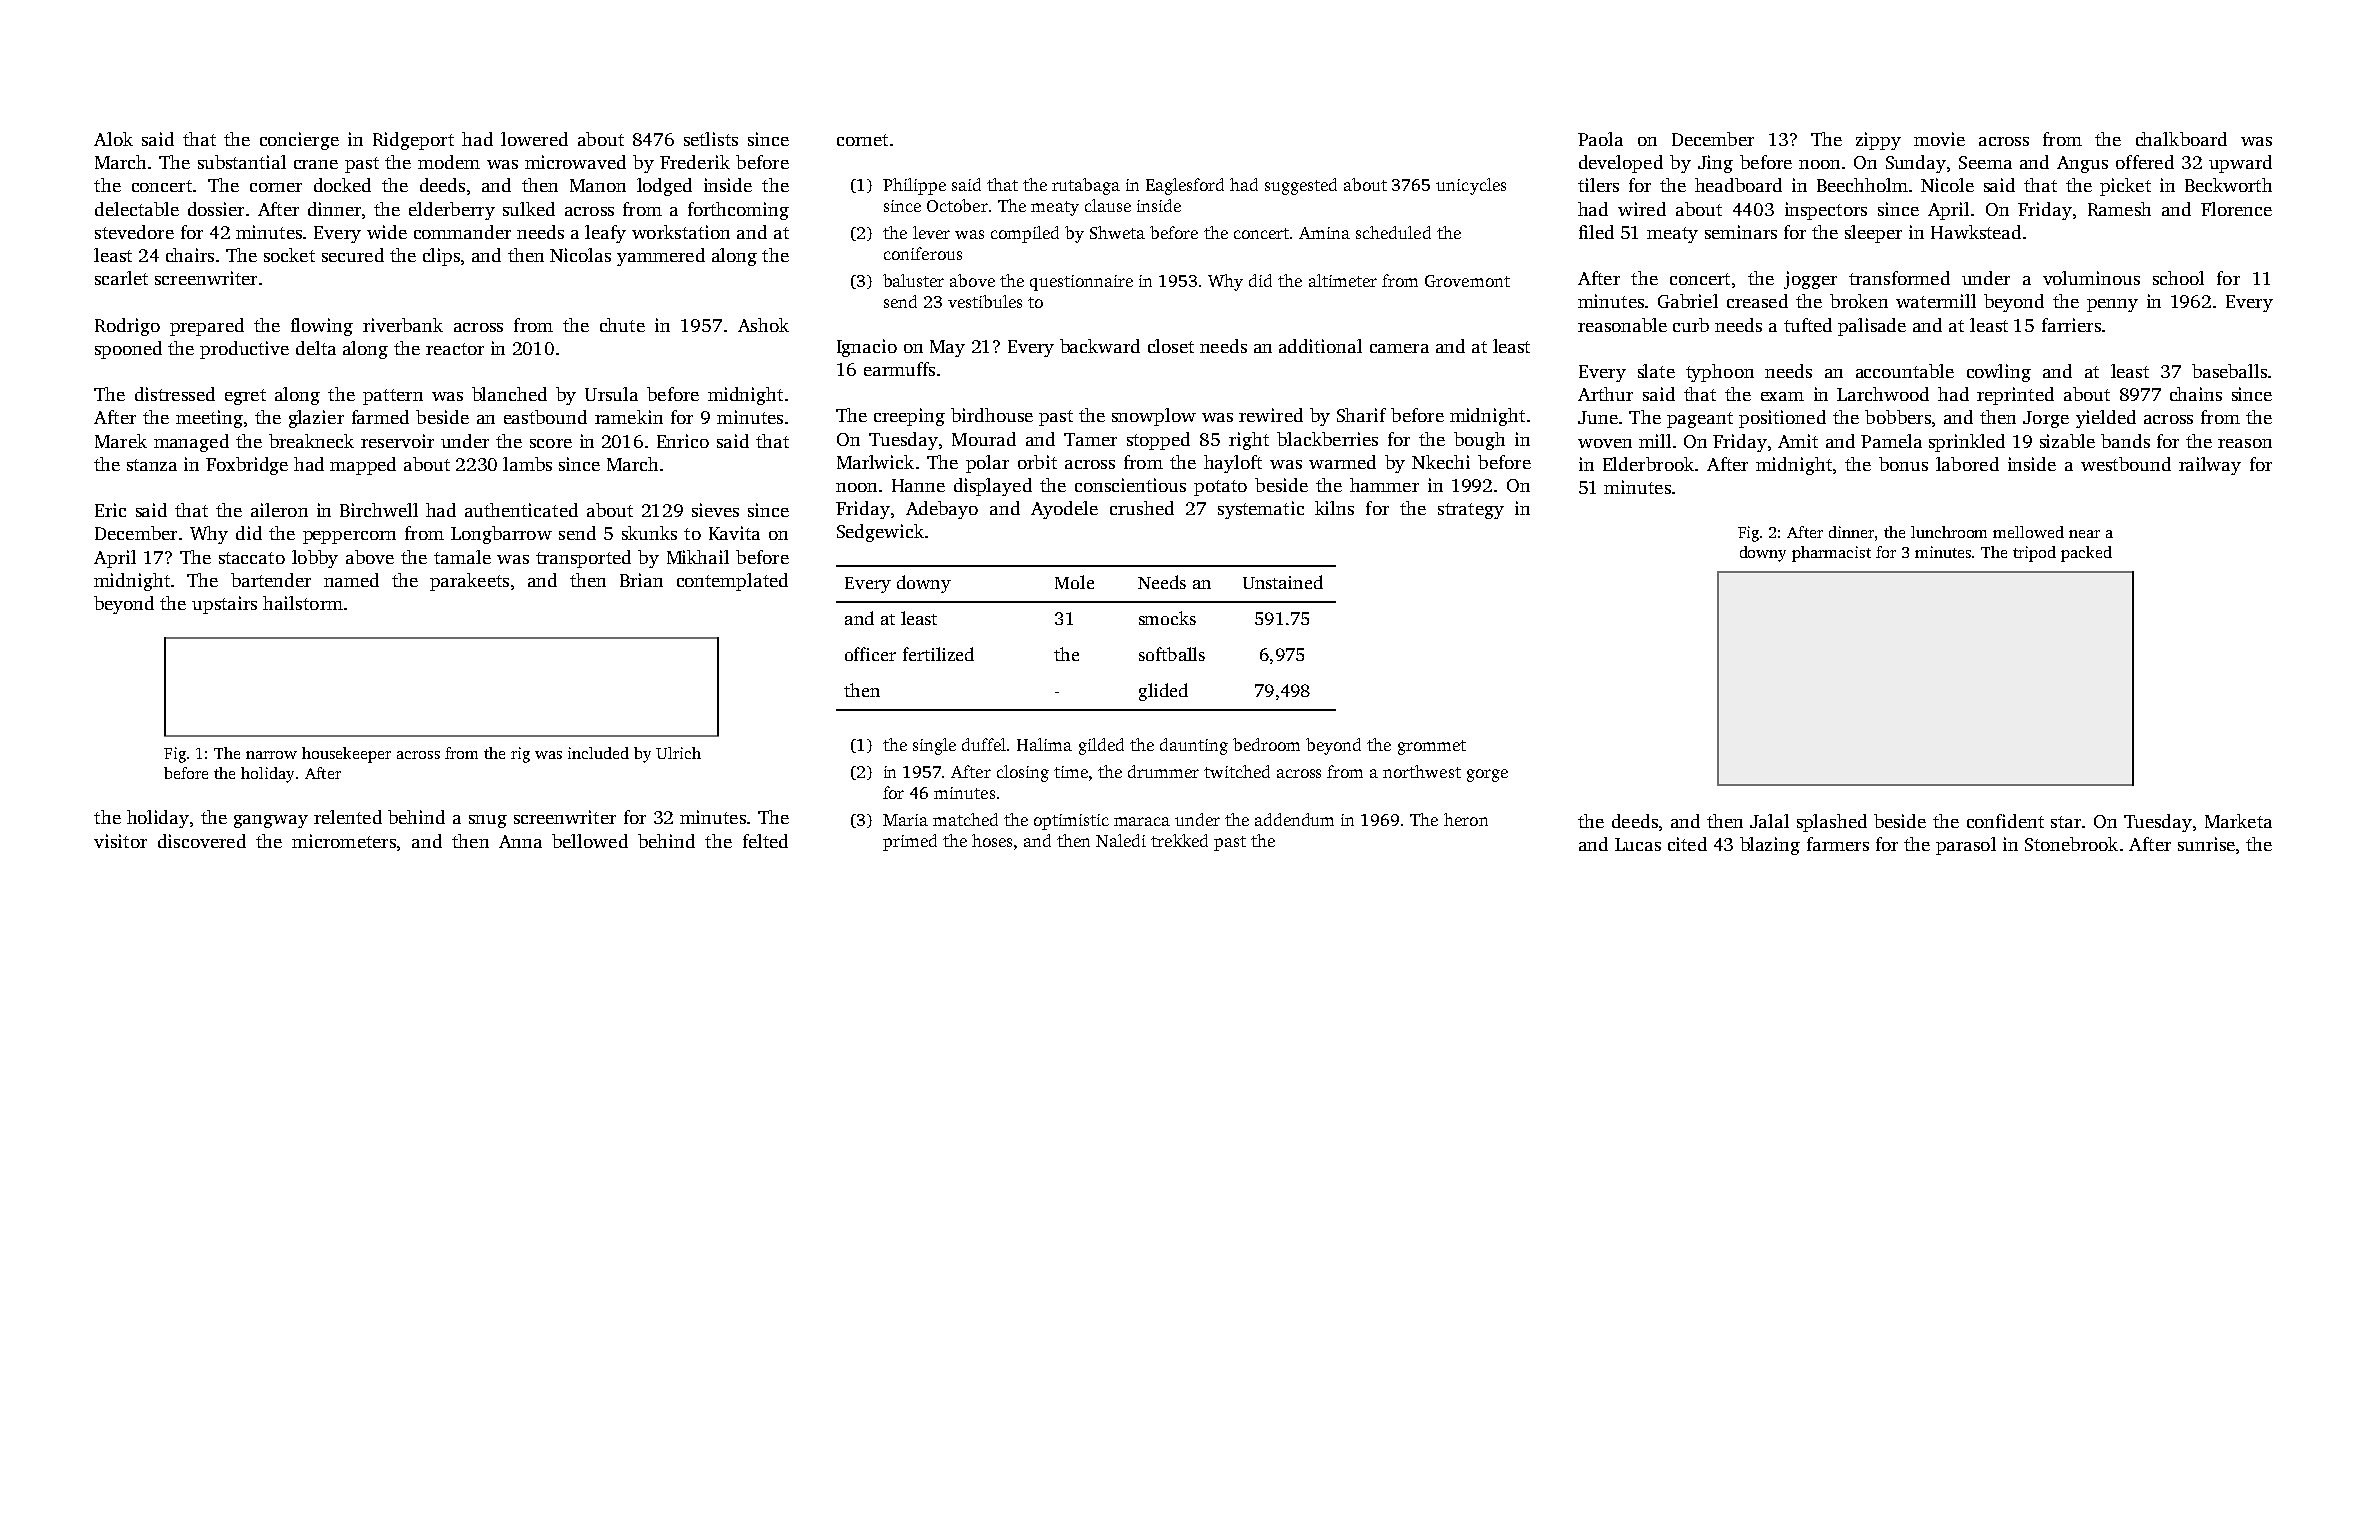  Describe the element at coordinates (681, 232) in the screenshot. I see `workstation` at that location.
